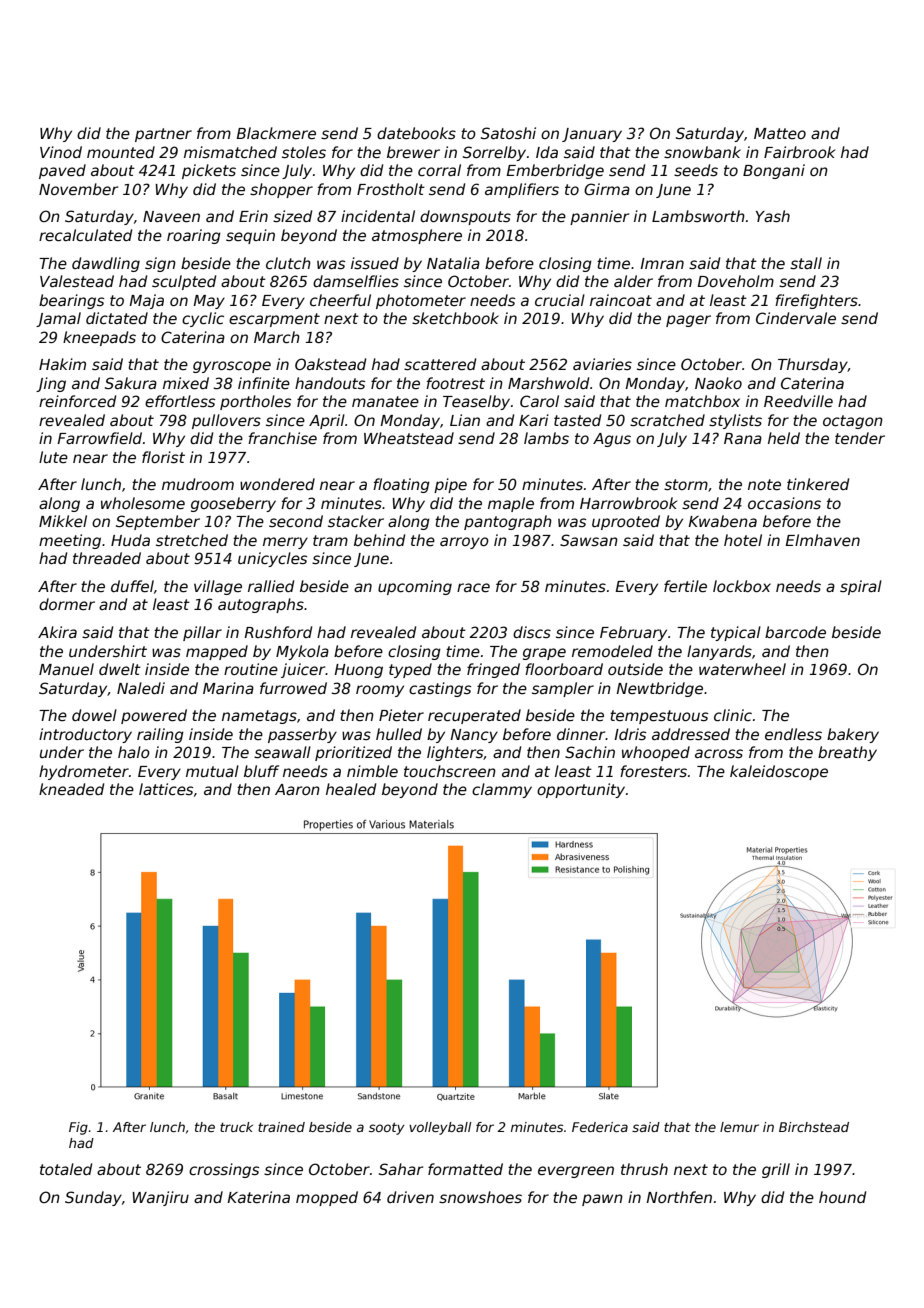  Describe the element at coordinates (99, 338) in the document. I see `kneepads` at that location.
